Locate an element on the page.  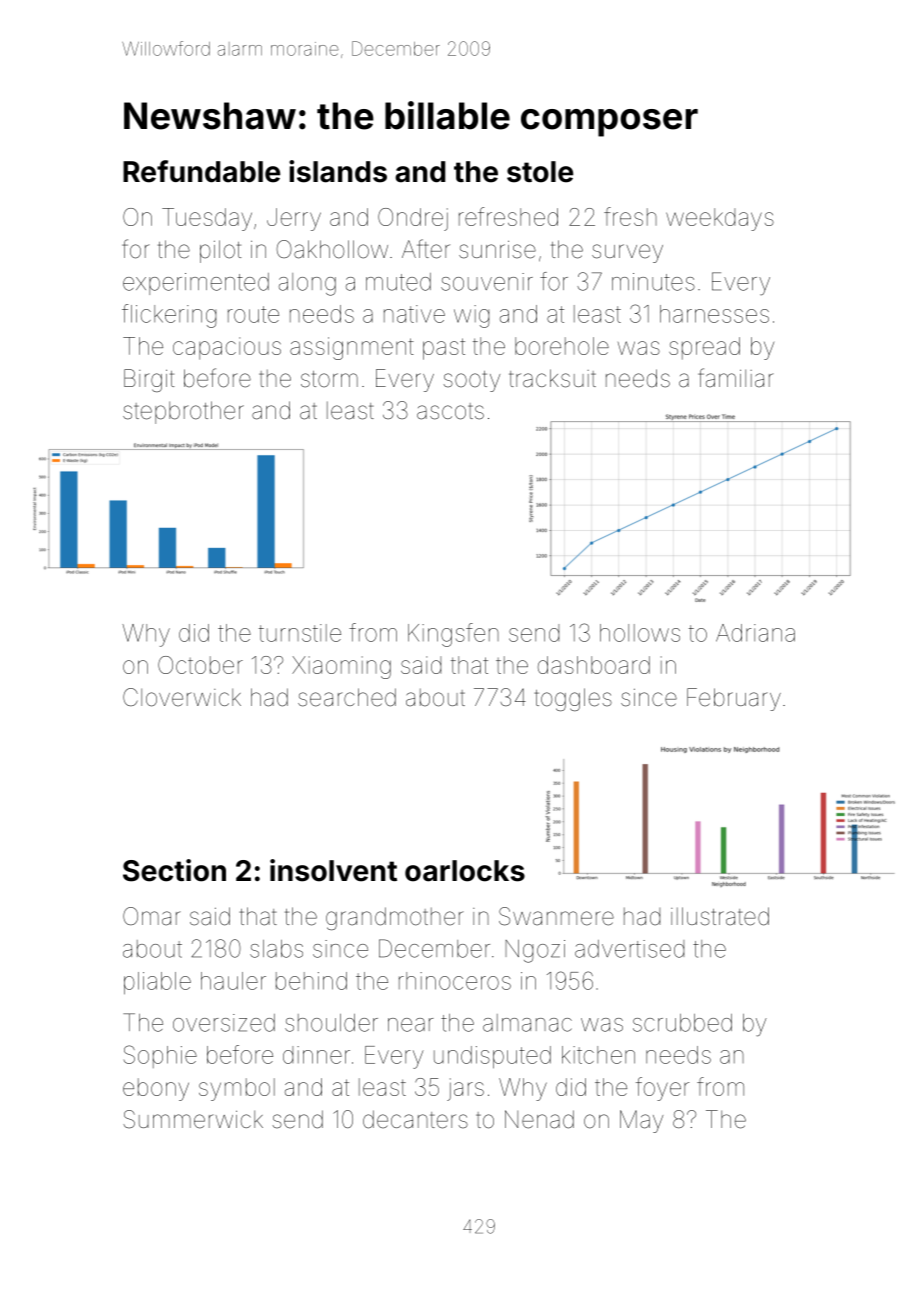
stepbrother is located at coordinates (183, 412).
